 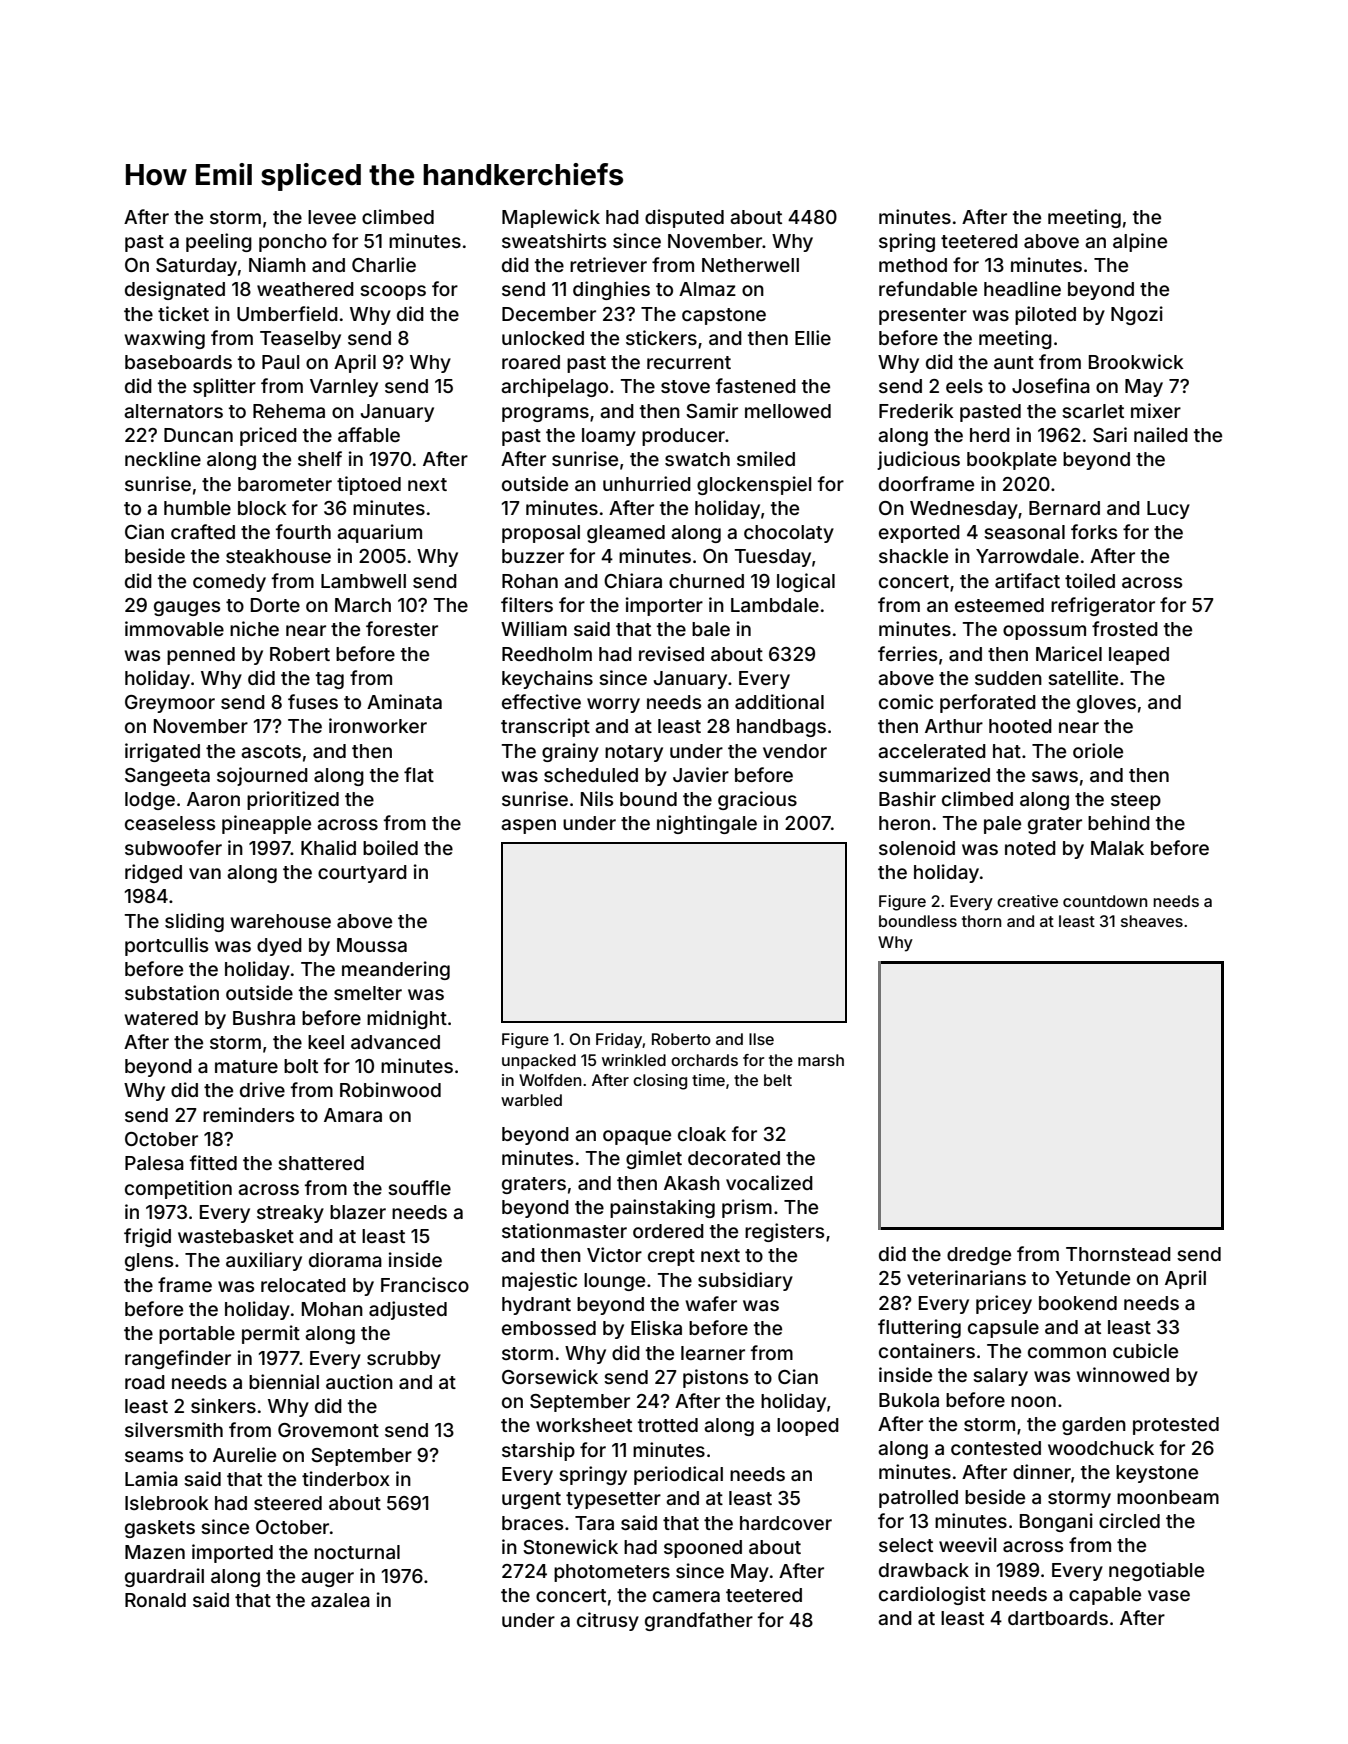 What do you see at coordinates (340, 1600) in the screenshot?
I see `azalea` at bounding box center [340, 1600].
